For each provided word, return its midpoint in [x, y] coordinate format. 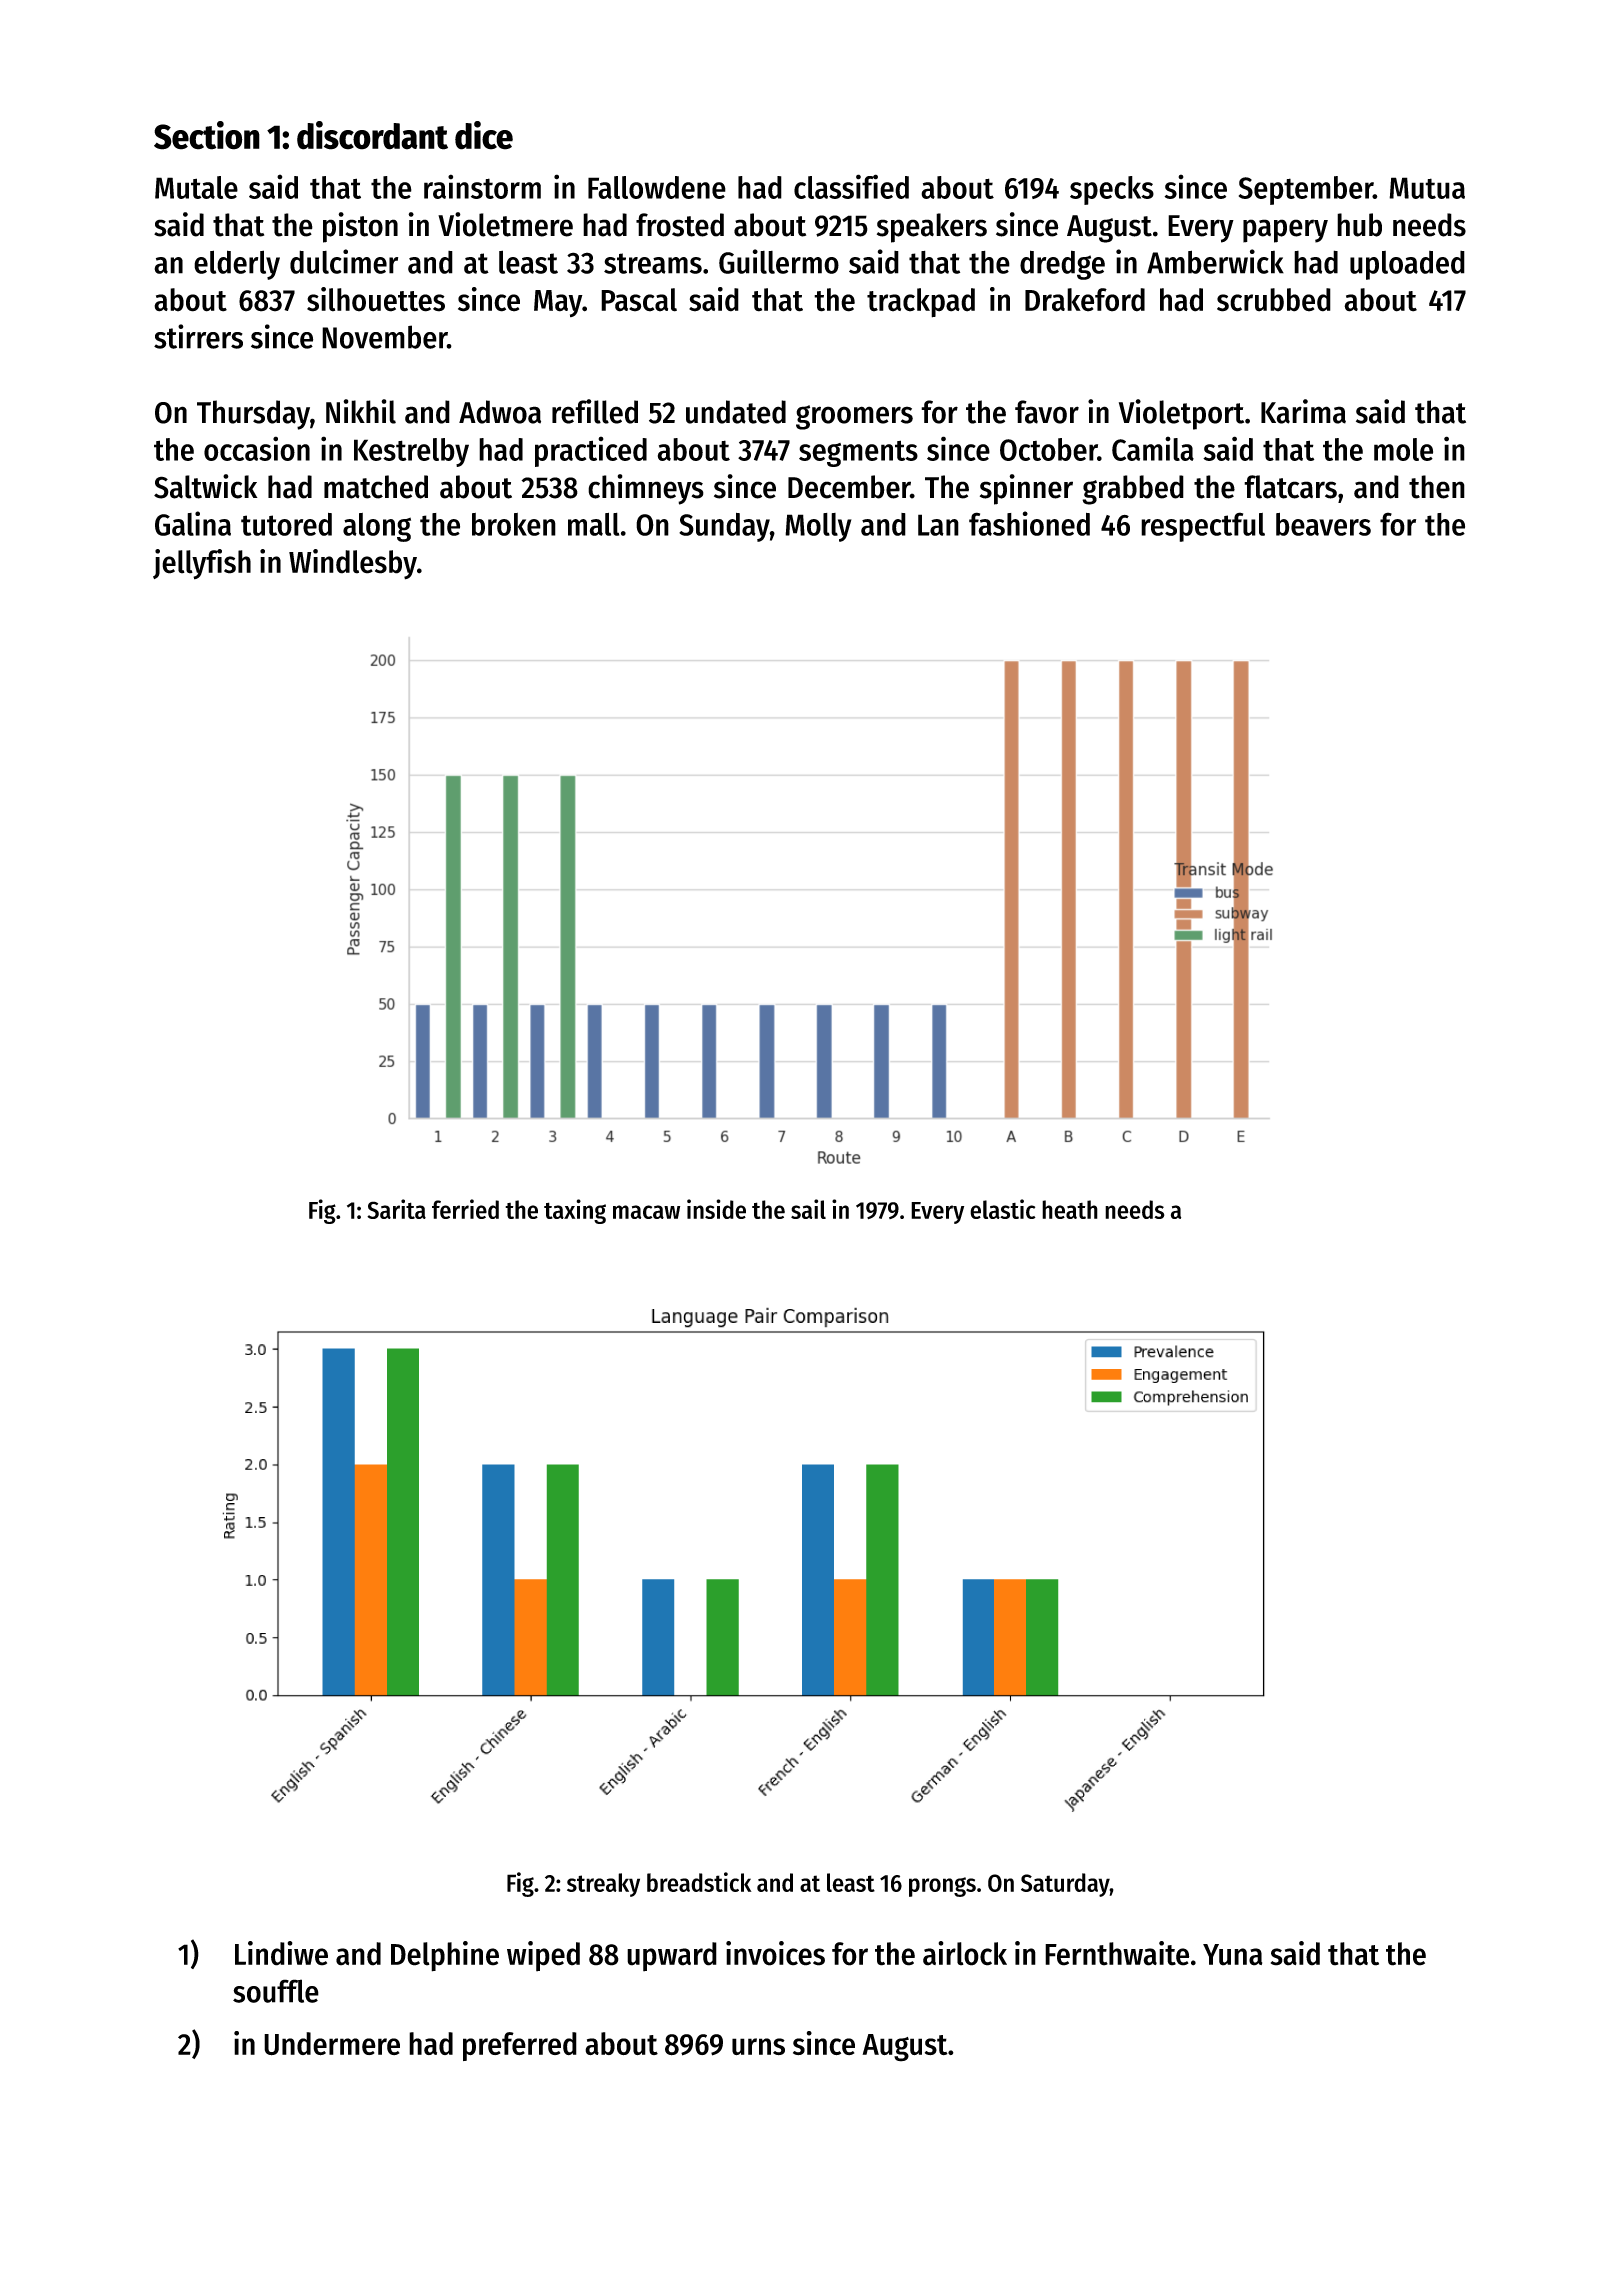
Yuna [1232, 1955]
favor [1047, 412]
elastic [1003, 1209]
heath [1070, 1209]
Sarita [396, 1209]
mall [593, 524]
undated [736, 412]
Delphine [445, 1956]
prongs [942, 1887]
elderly [237, 265]
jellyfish [202, 564]
